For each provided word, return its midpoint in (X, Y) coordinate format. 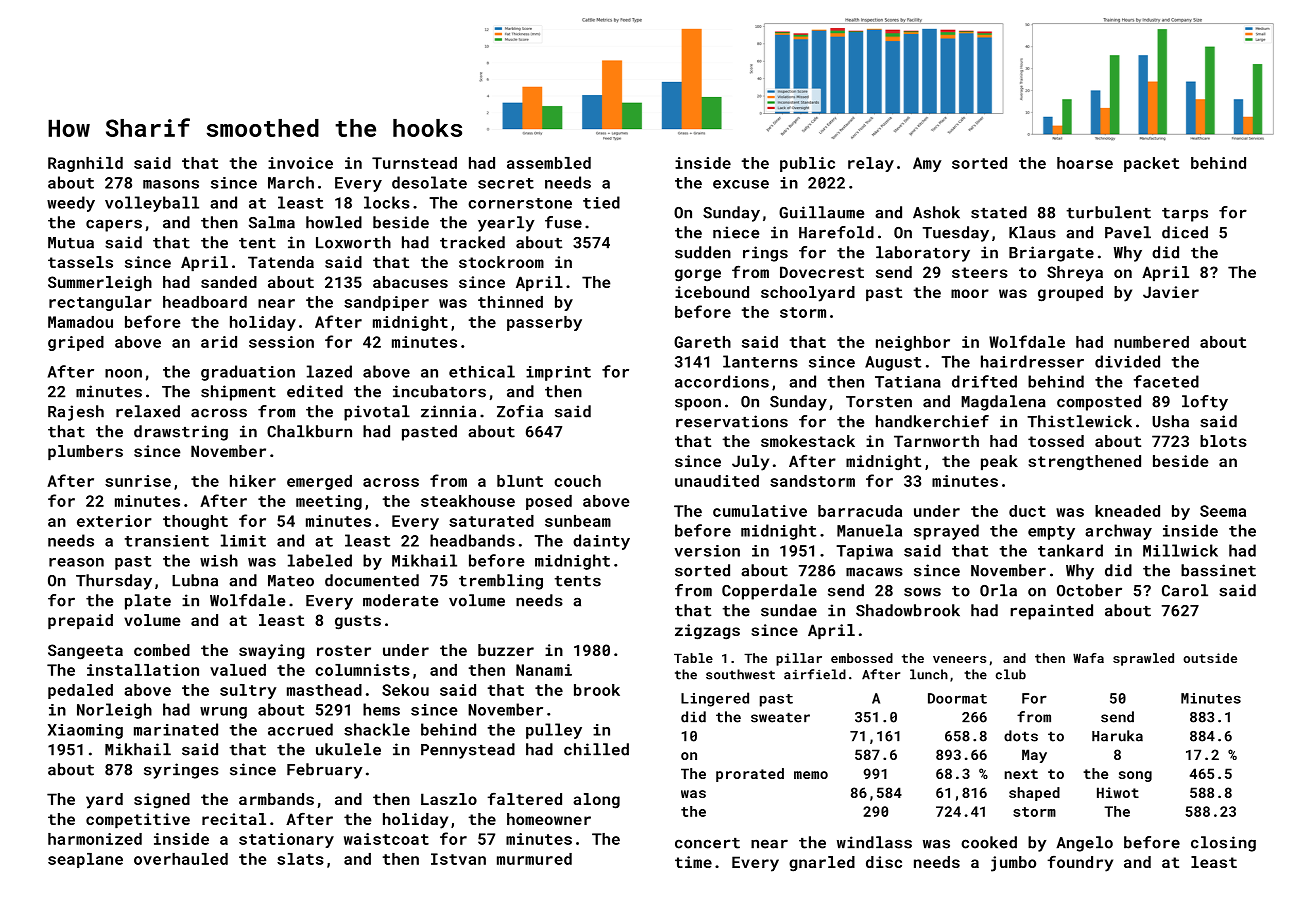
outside (1210, 658)
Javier (1171, 292)
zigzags (707, 632)
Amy (927, 164)
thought (195, 522)
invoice (300, 163)
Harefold (836, 232)
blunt (520, 481)
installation (143, 670)
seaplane (85, 860)
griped (76, 343)
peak (999, 462)
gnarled (822, 864)
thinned (510, 302)
